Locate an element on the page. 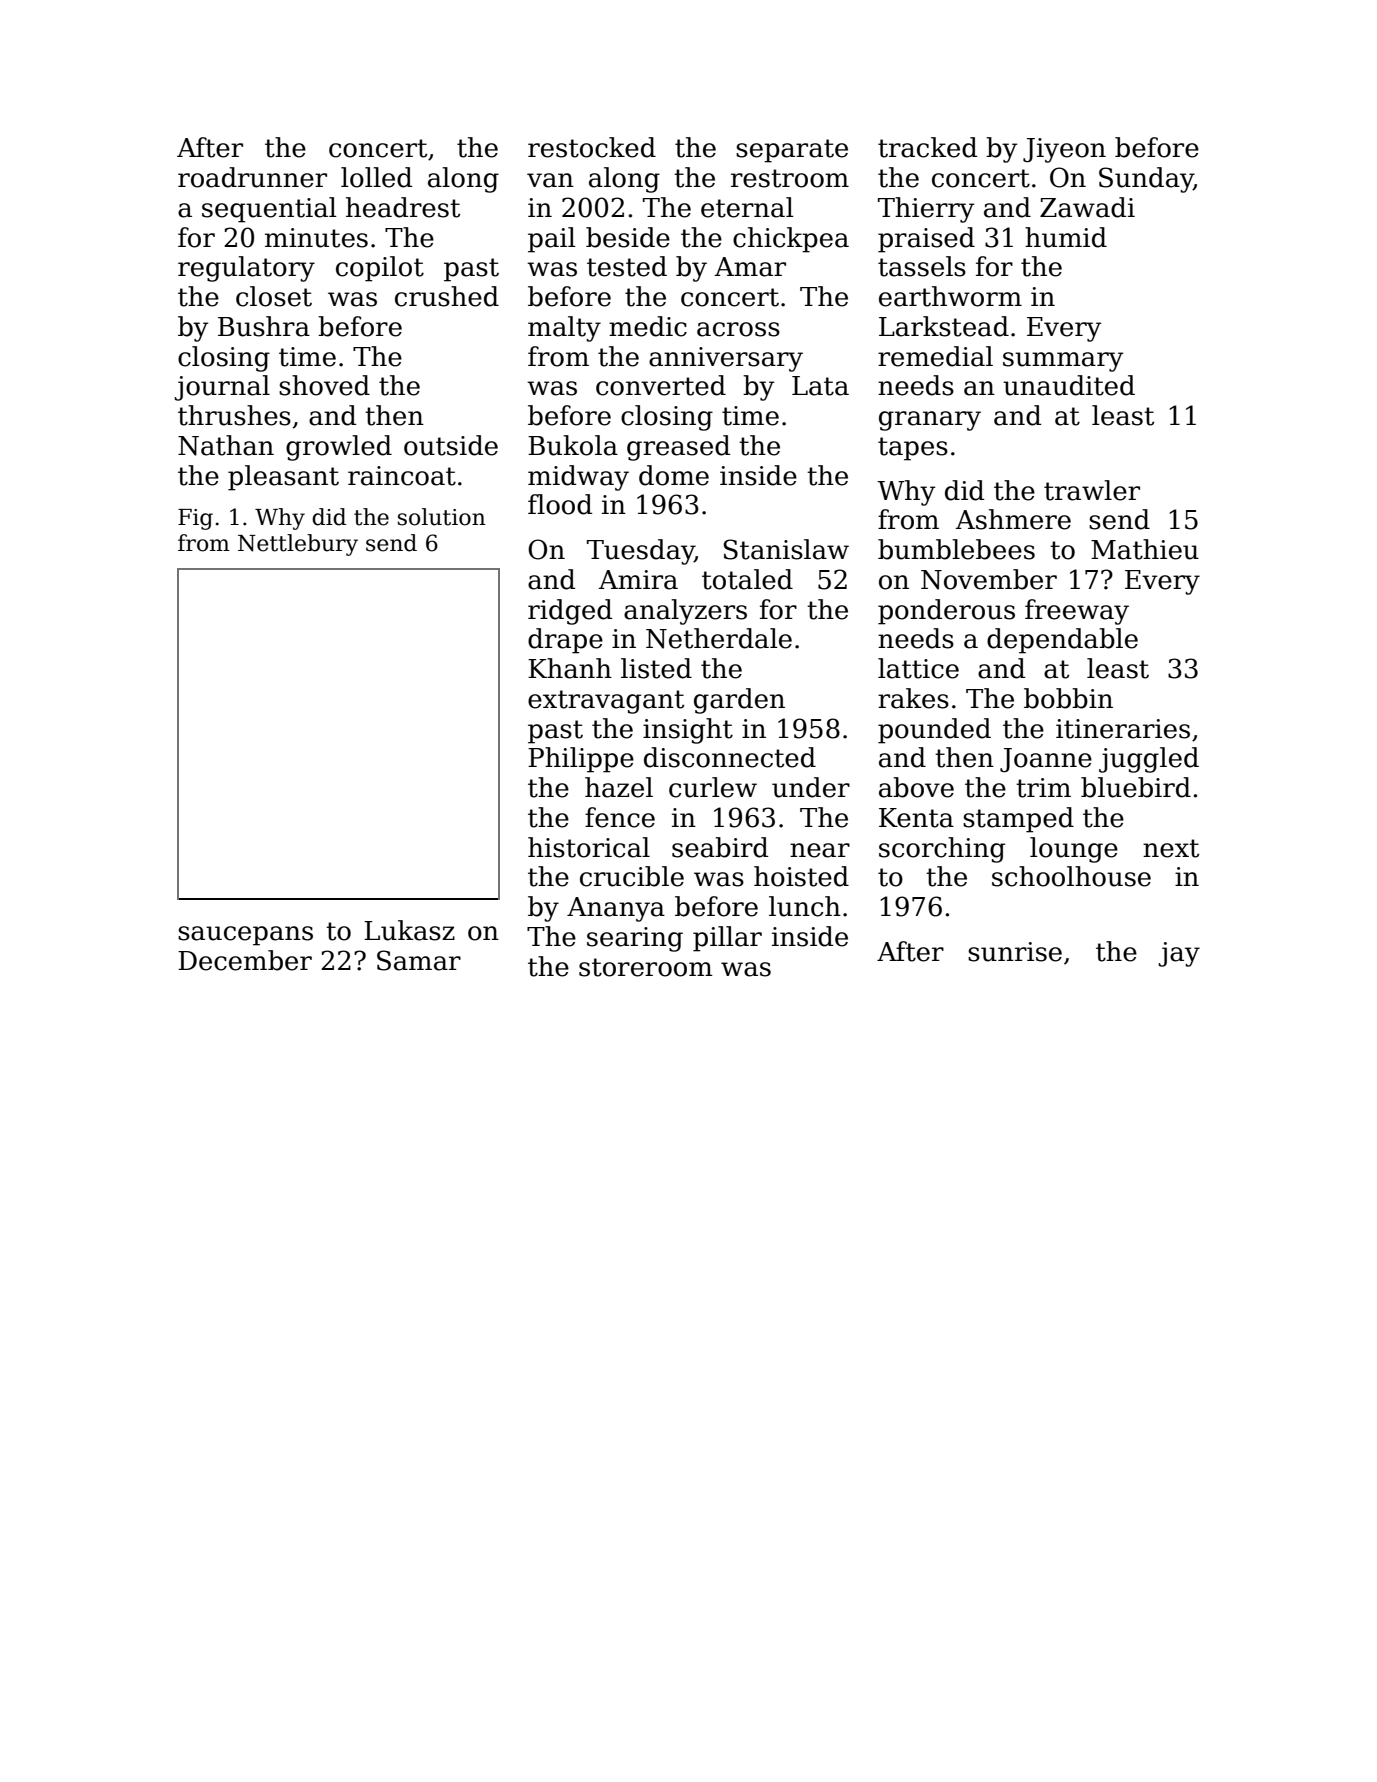 Image resolution: width=1377 pixels, height=1782 pixels. Jiyeon is located at coordinates (1064, 150).
